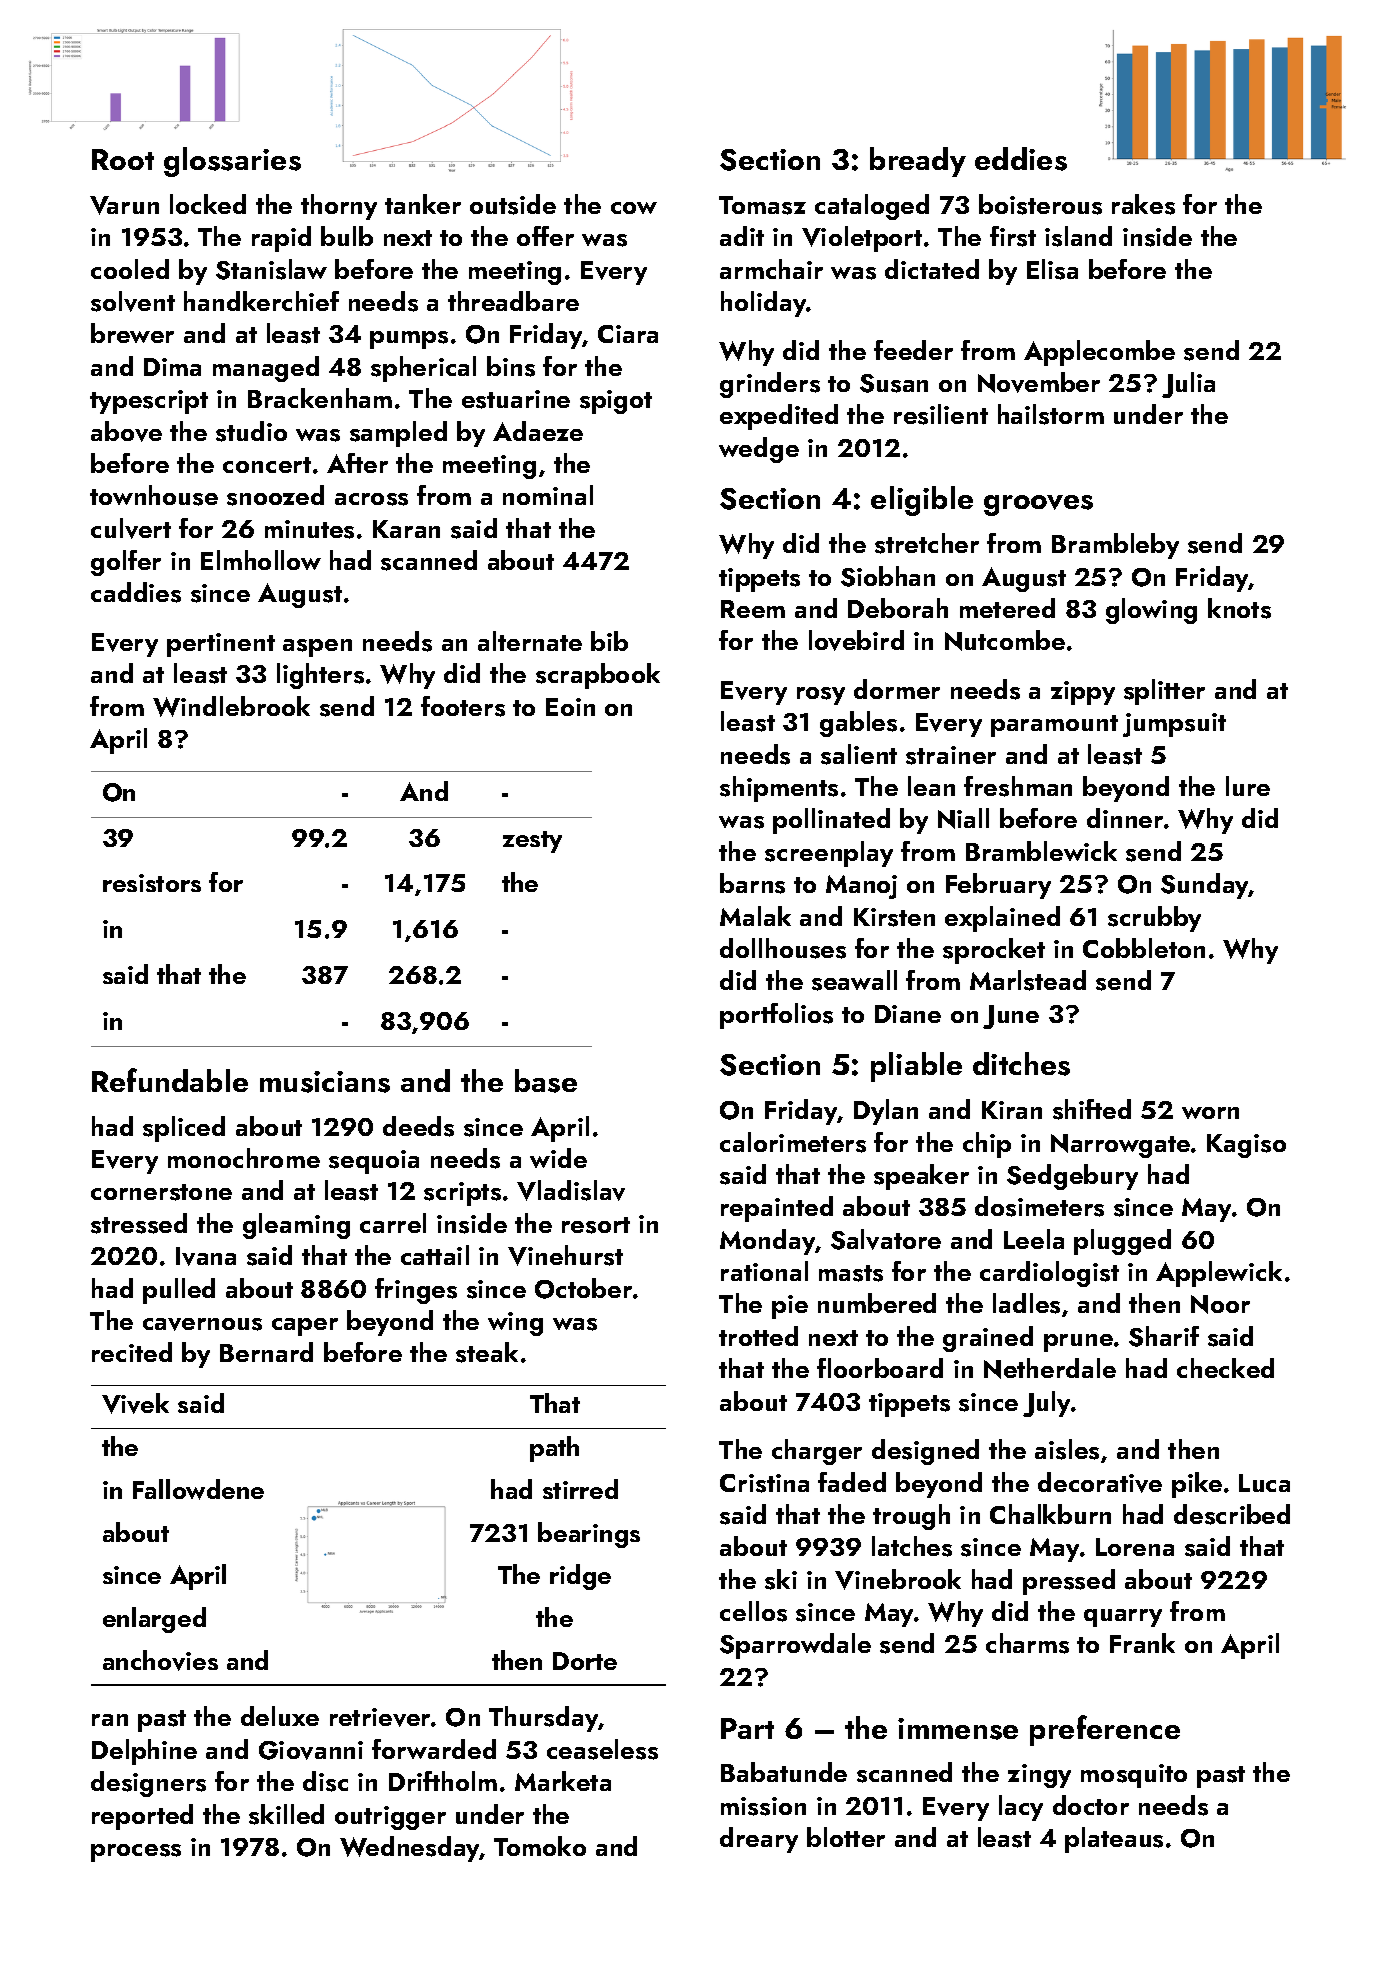  Describe the element at coordinates (1005, 640) in the screenshot. I see `Nutcombe` at that location.
